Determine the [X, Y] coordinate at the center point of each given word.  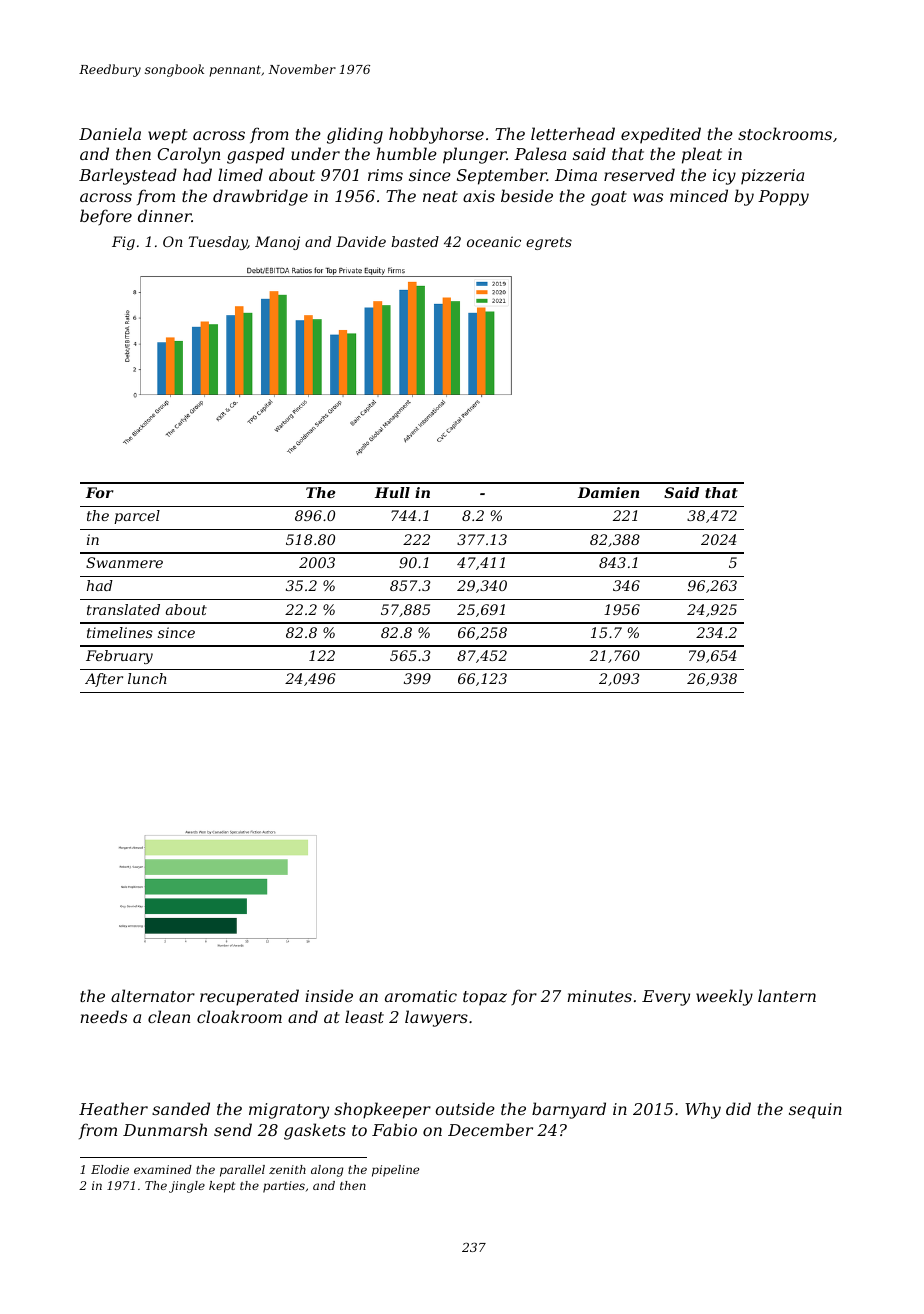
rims [385, 175]
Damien [608, 492]
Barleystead [128, 176]
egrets [549, 243]
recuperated [249, 997]
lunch [147, 678]
